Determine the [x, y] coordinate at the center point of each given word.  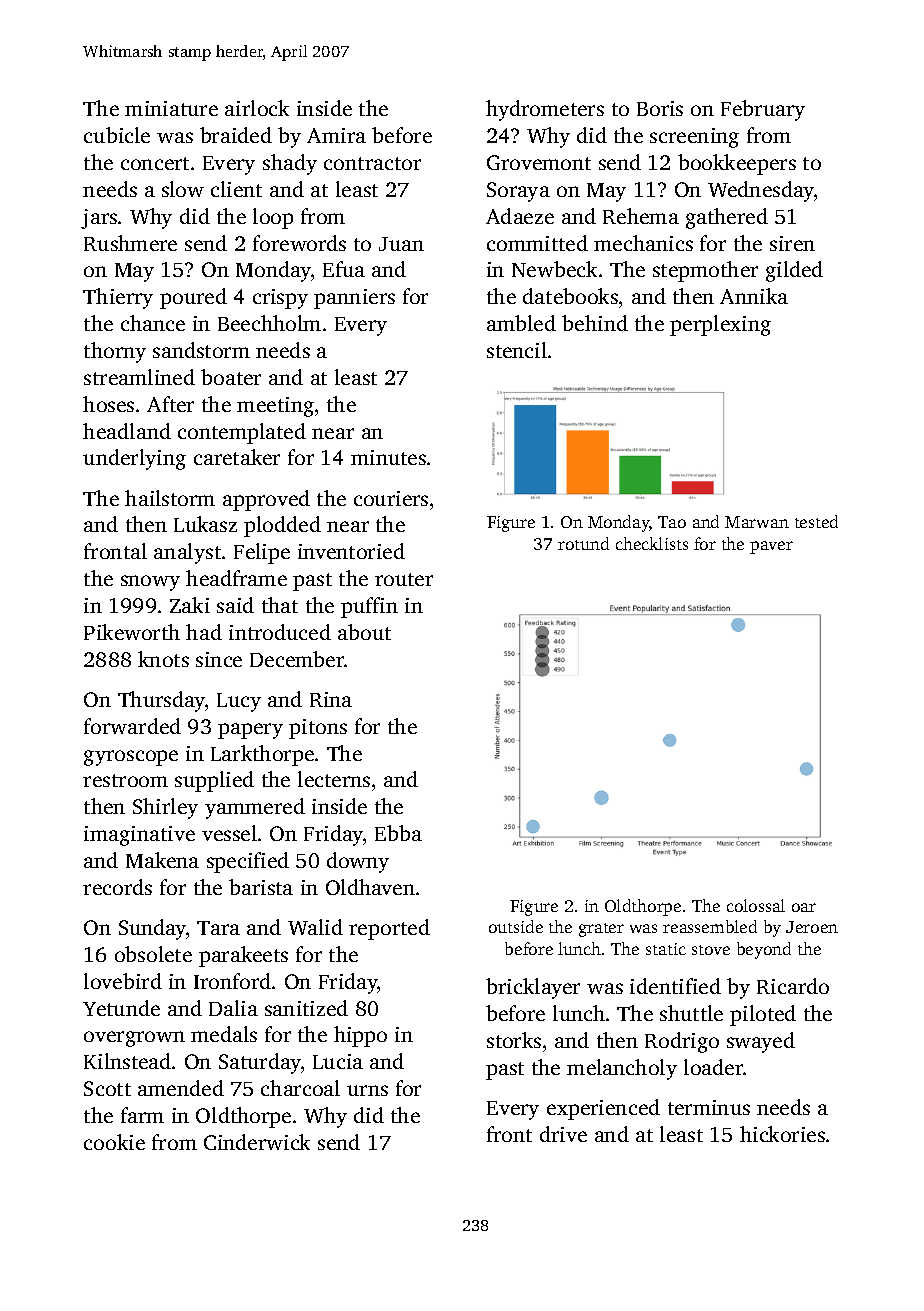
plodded [282, 526]
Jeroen [812, 927]
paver [771, 547]
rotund [583, 543]
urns [367, 1090]
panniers [354, 299]
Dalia [233, 1008]
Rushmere [130, 243]
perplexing [720, 325]
